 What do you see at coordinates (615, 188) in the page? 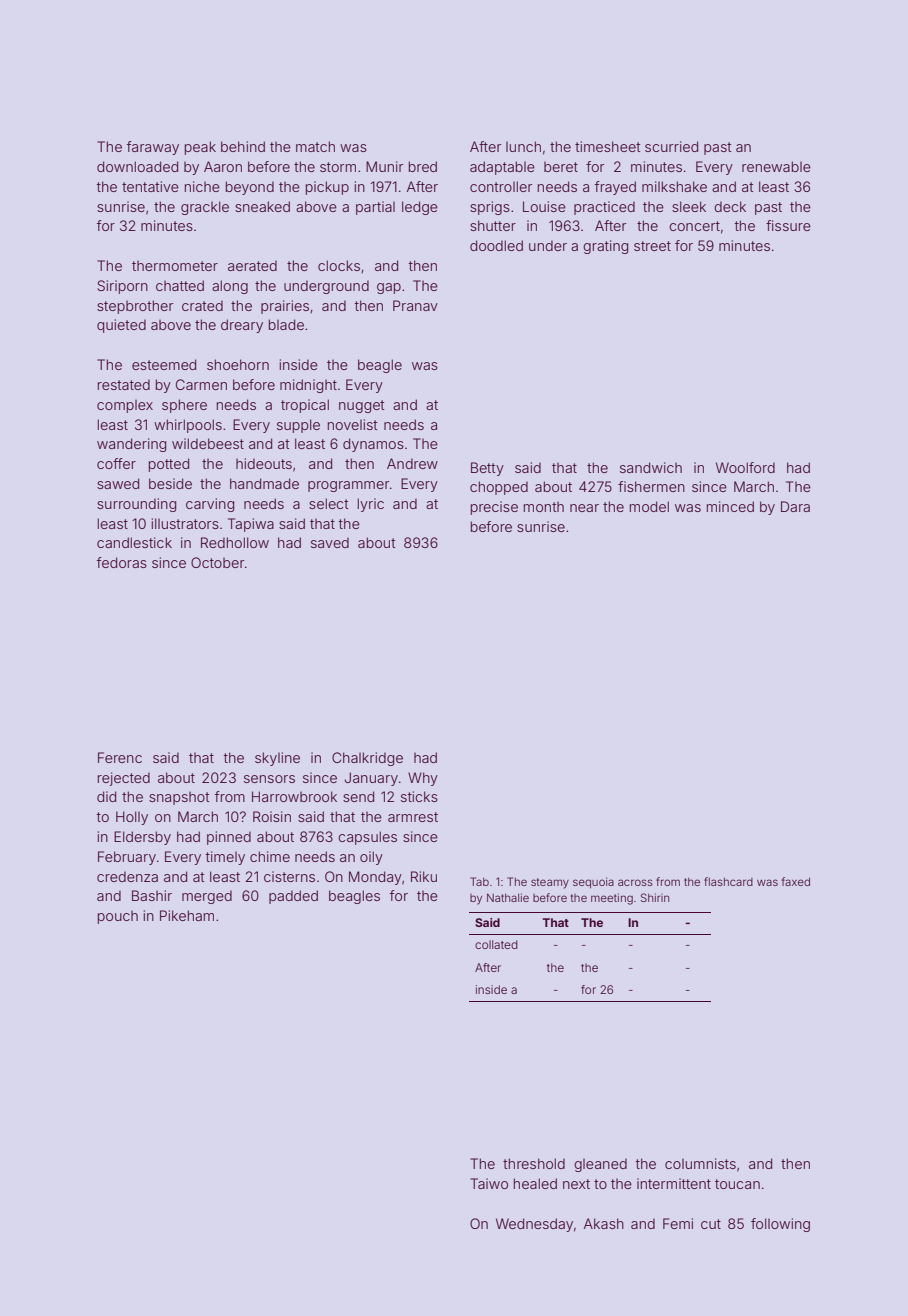
I see `frayed` at bounding box center [615, 188].
